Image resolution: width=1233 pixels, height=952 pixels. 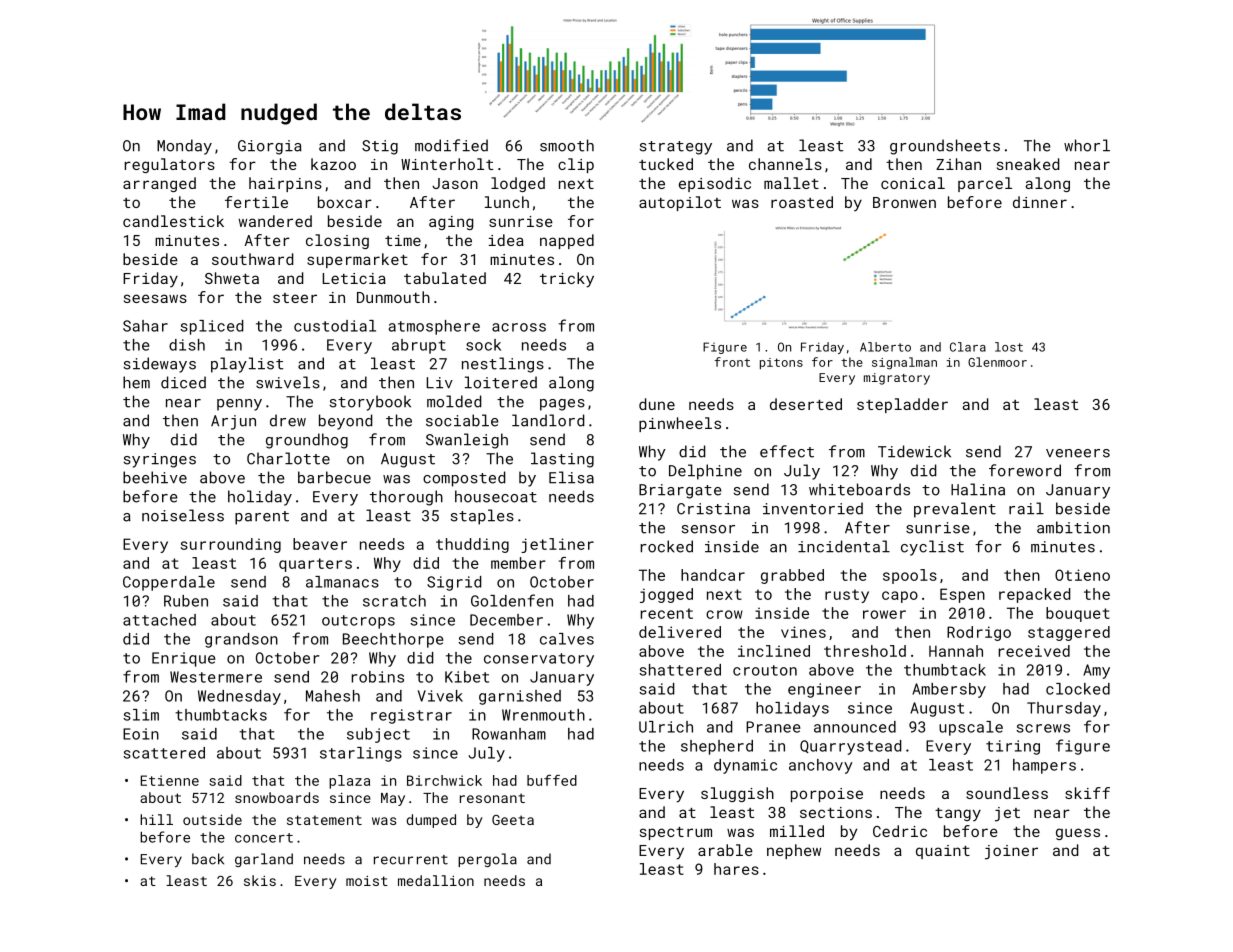 What do you see at coordinates (145, 326) in the screenshot?
I see `Sahar` at bounding box center [145, 326].
